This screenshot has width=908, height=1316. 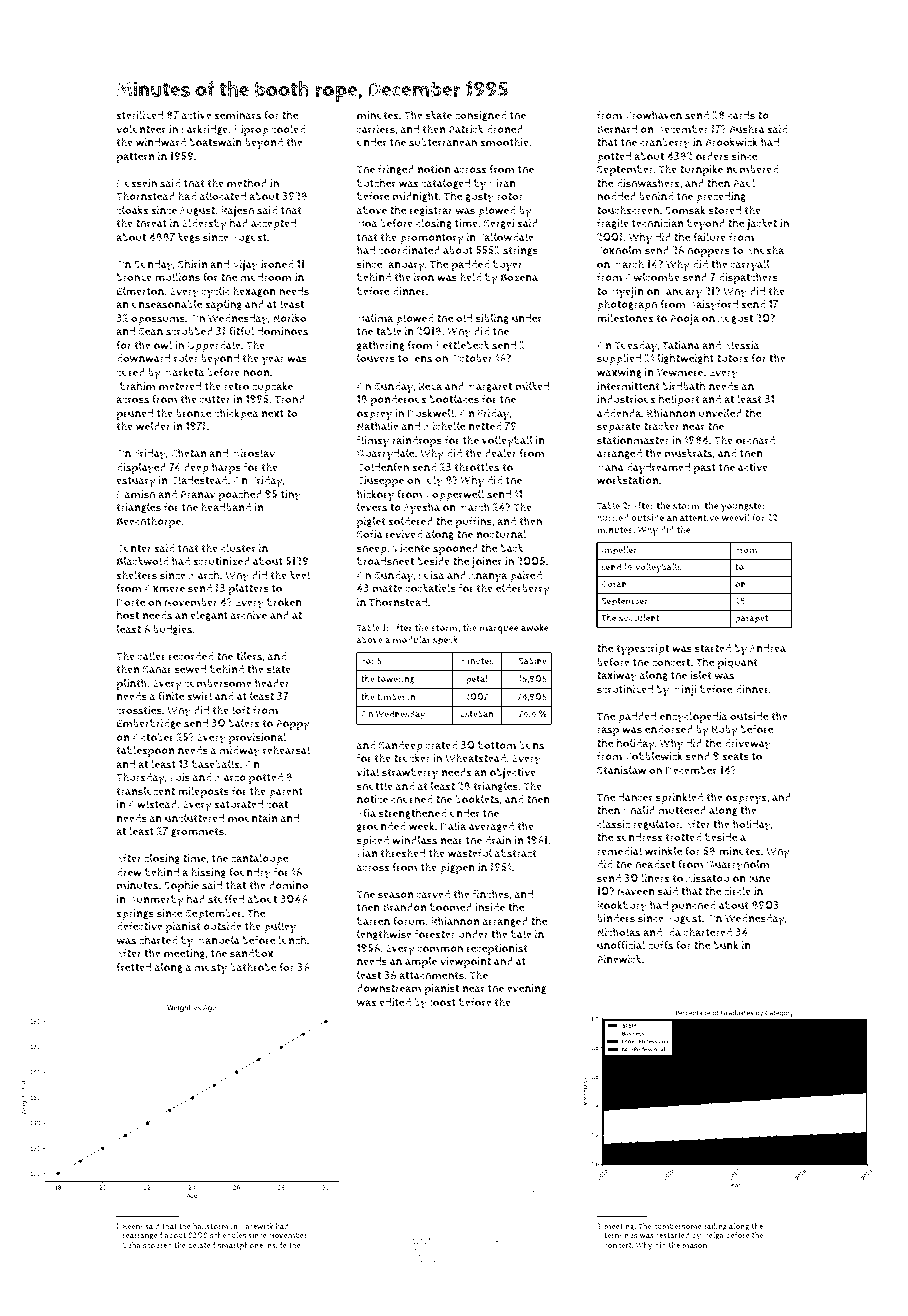 I want to click on rehearsal, so click(x=286, y=750).
